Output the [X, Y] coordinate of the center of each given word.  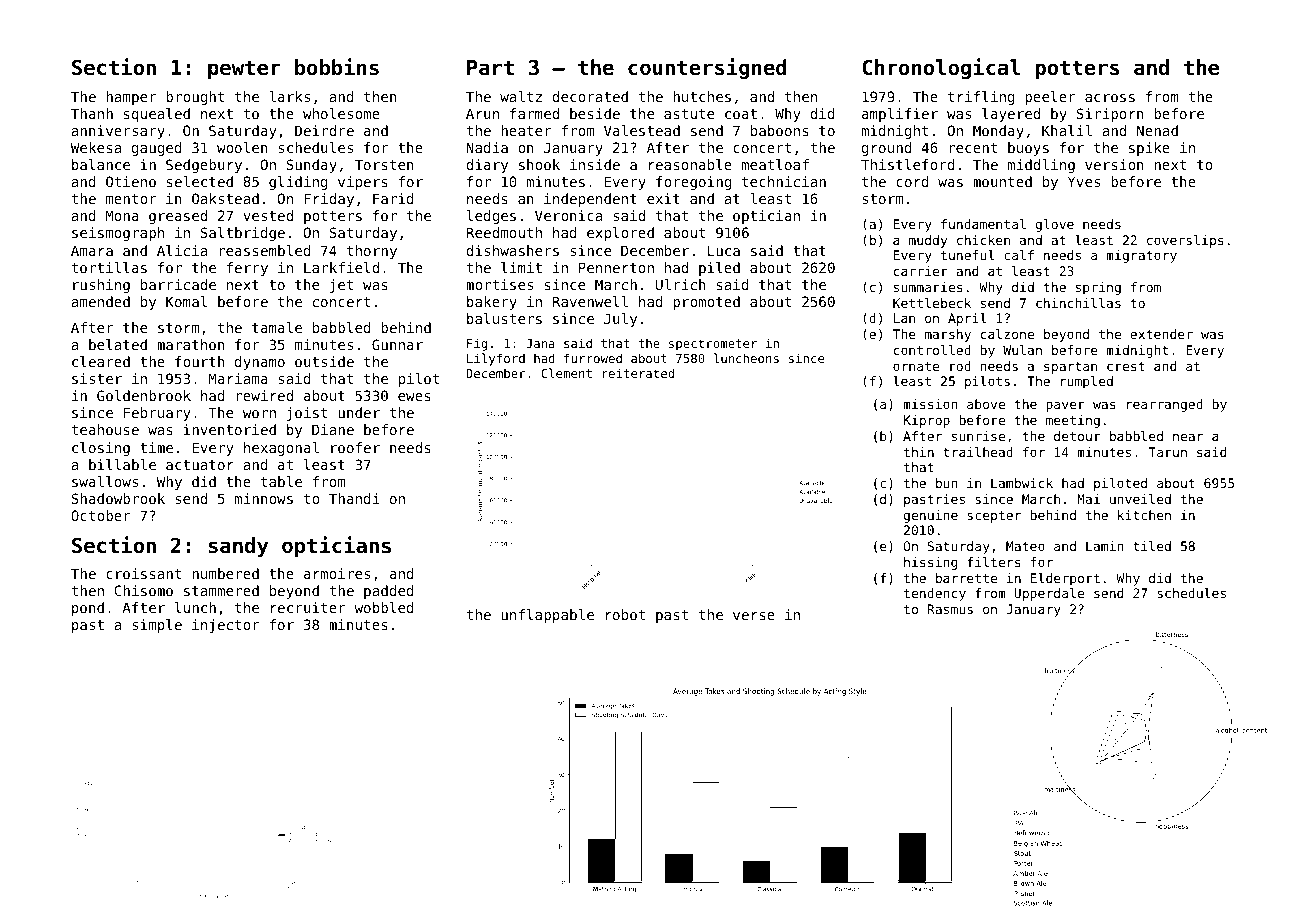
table [281, 481]
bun [947, 483]
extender [1161, 334]
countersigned [707, 68]
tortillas [109, 267]
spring [1098, 288]
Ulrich [681, 284]
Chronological [941, 68]
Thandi [354, 498]
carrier [921, 271]
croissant [143, 573]
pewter [244, 70]
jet [341, 286]
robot [625, 614]
